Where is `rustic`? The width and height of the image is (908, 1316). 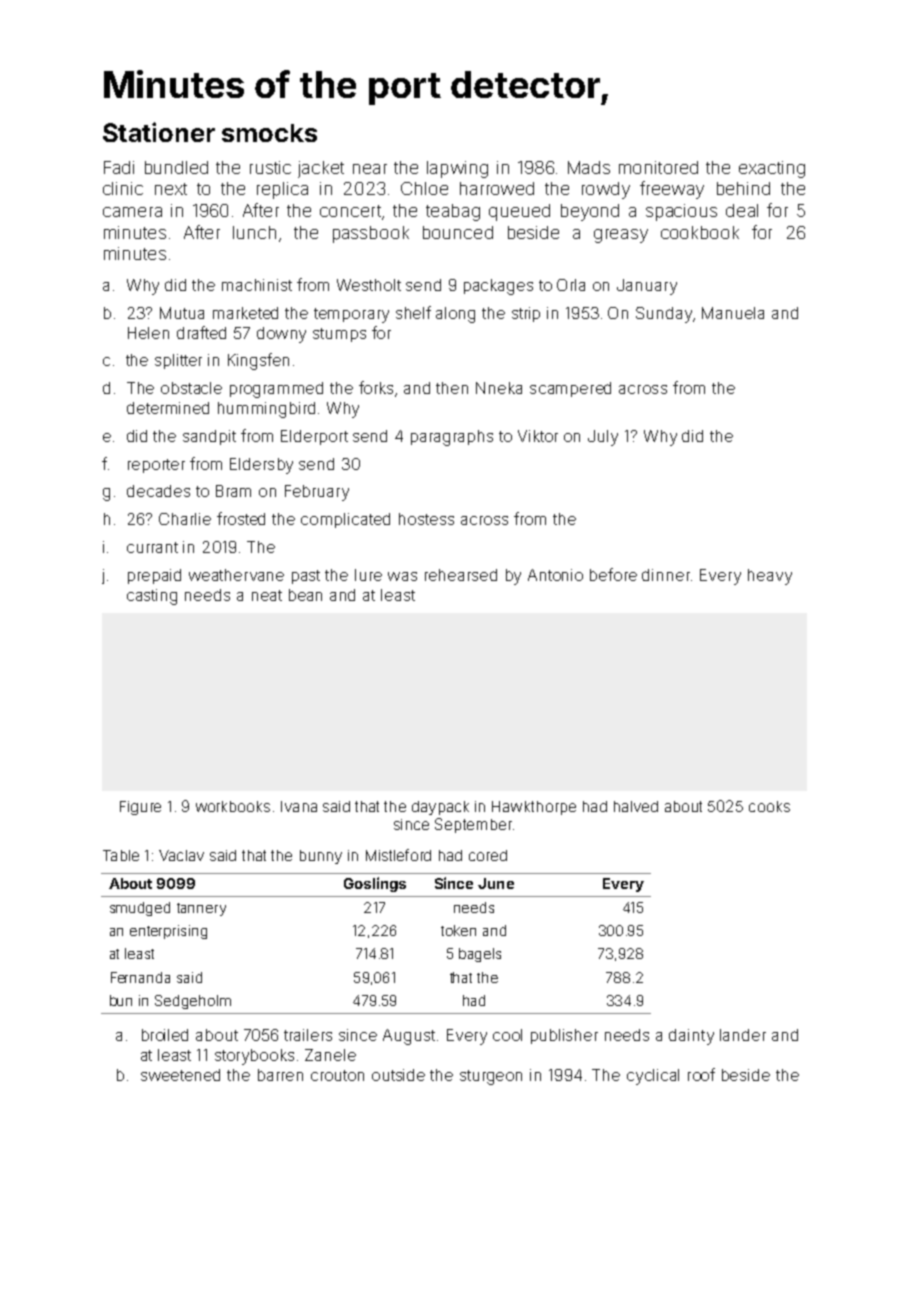 rustic is located at coordinates (270, 167).
